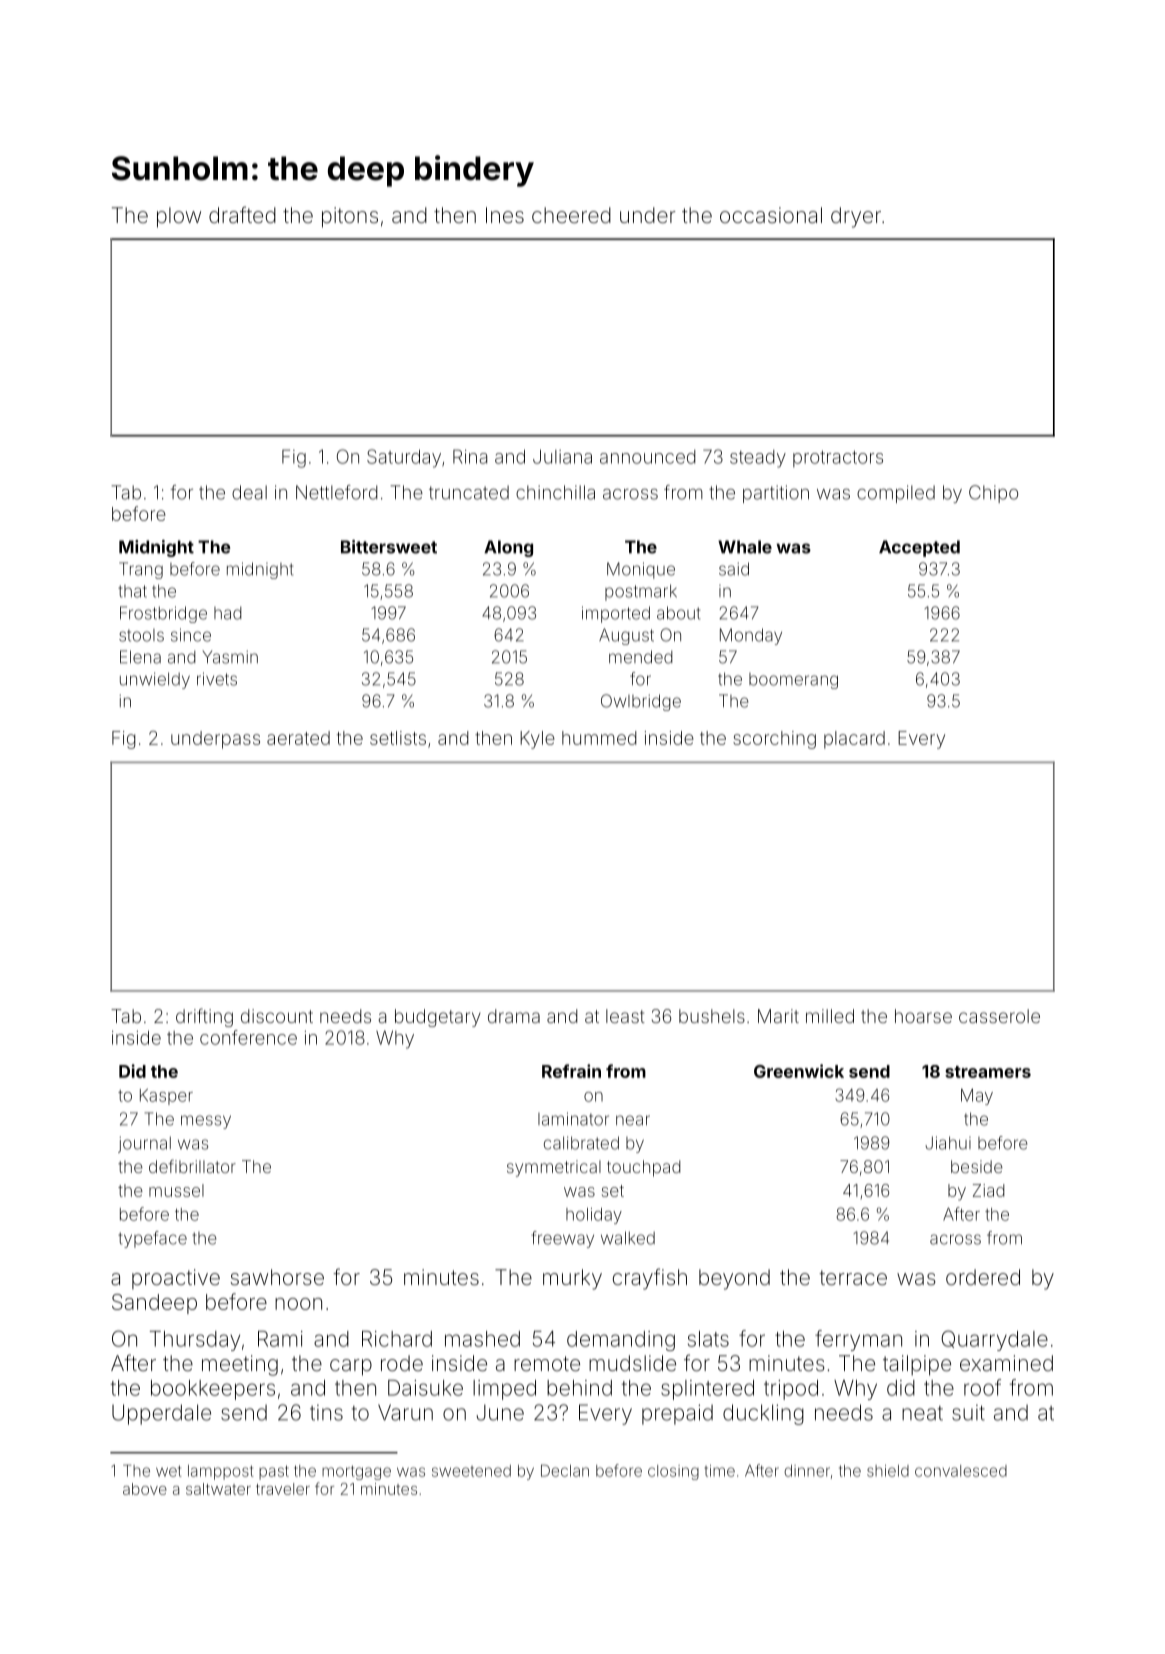 This screenshot has height=1654, width=1165. I want to click on boomerang, so click(793, 681).
